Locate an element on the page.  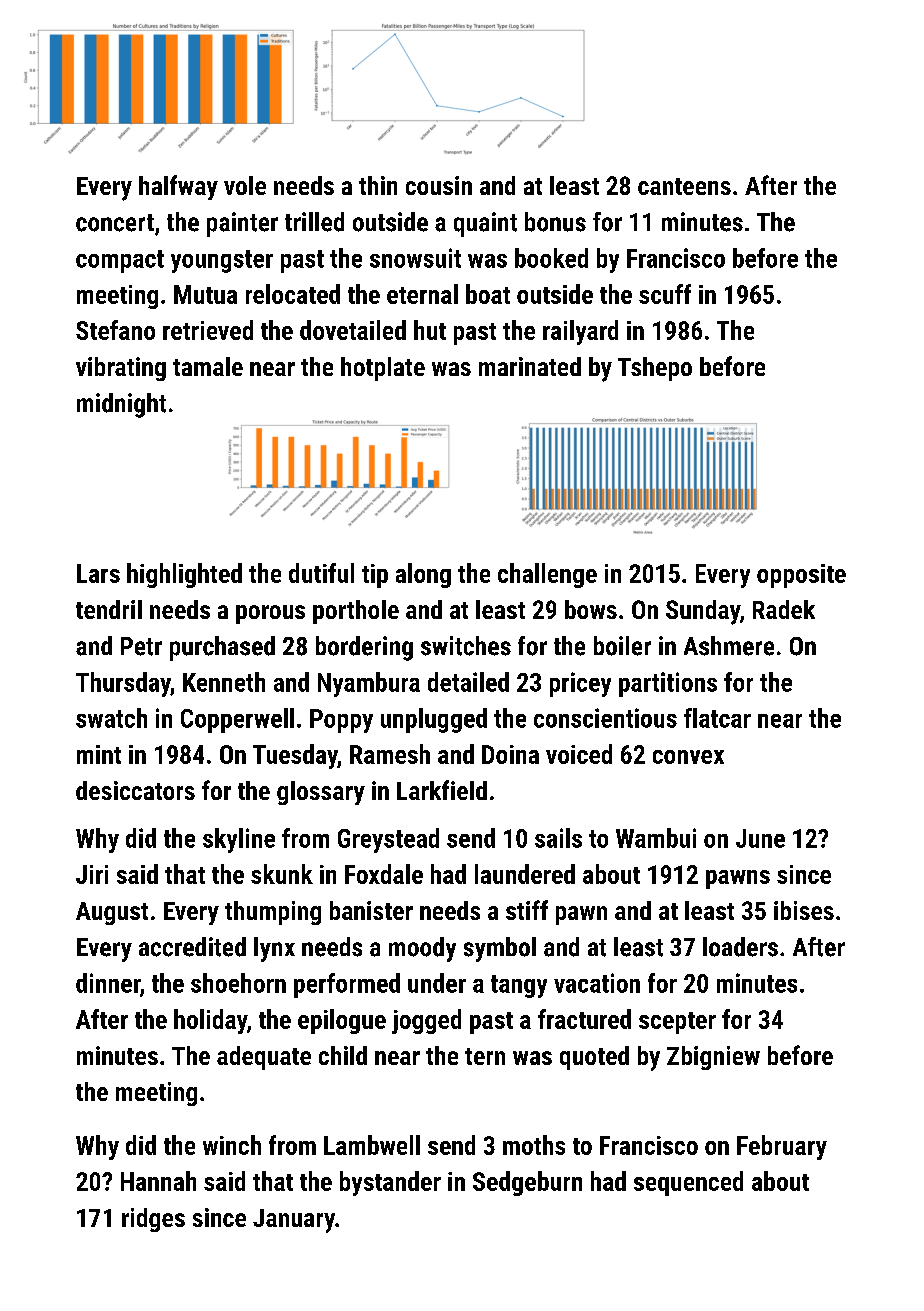
Lars is located at coordinates (98, 573).
